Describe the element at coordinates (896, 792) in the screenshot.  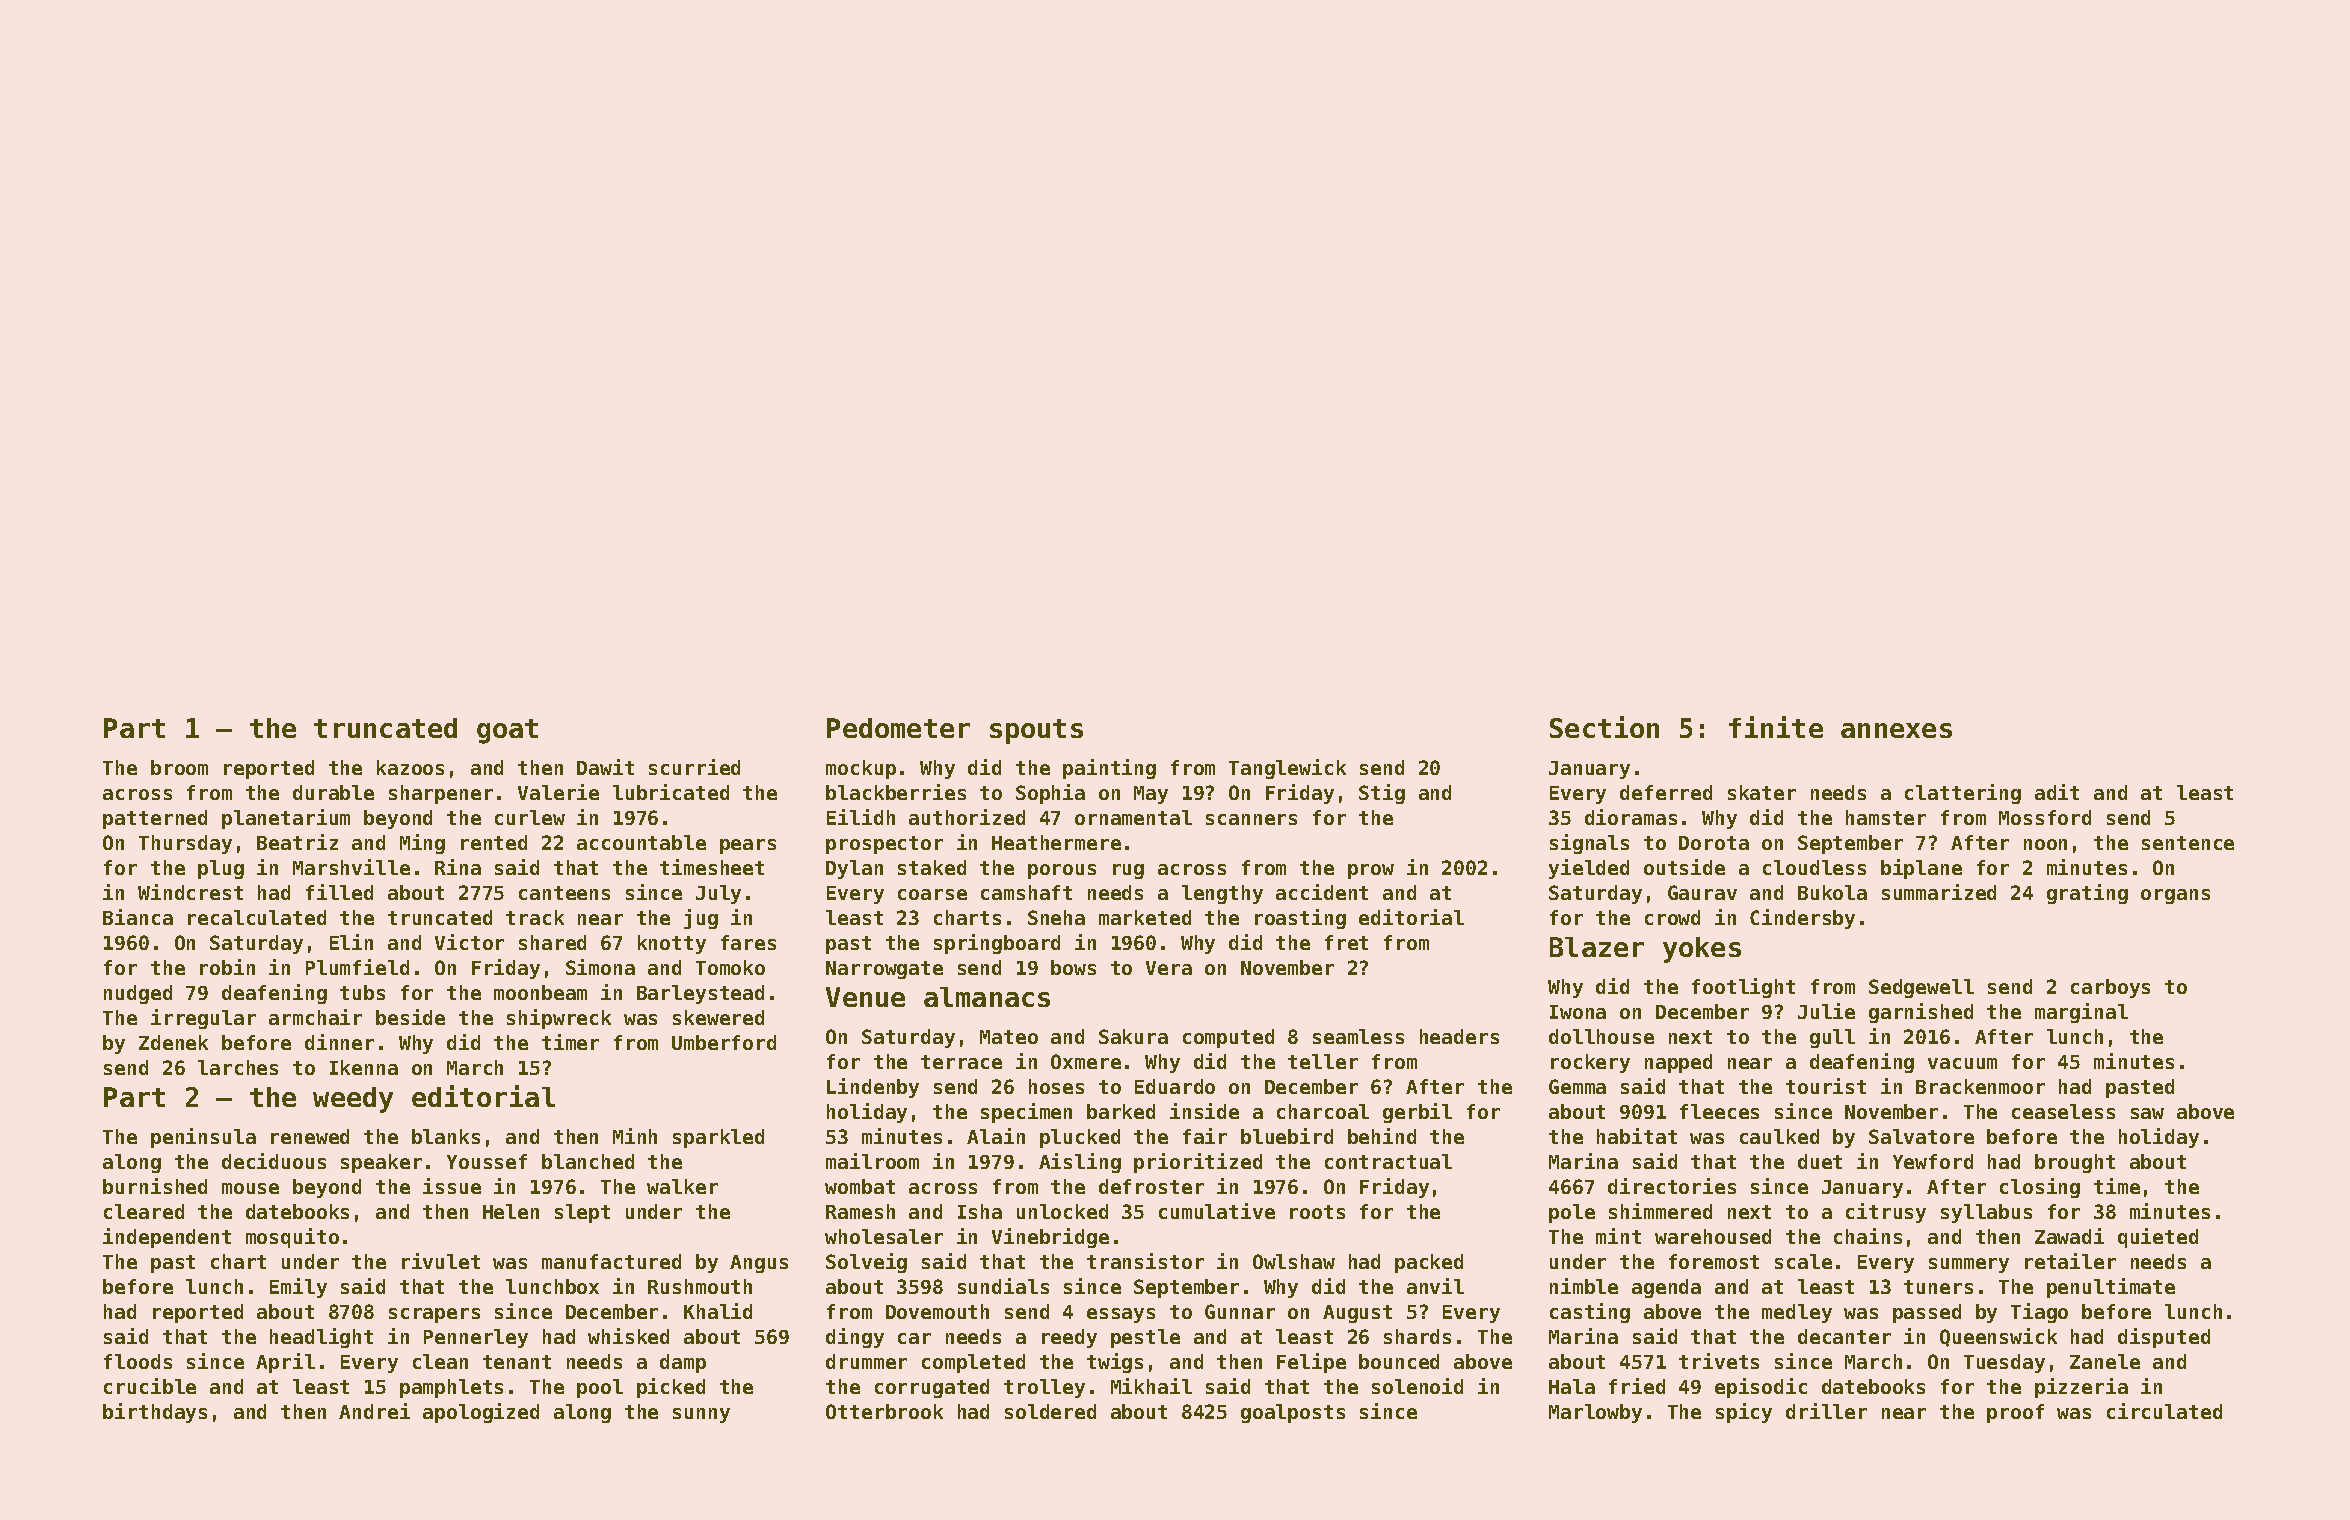
I see `blackberries` at that location.
